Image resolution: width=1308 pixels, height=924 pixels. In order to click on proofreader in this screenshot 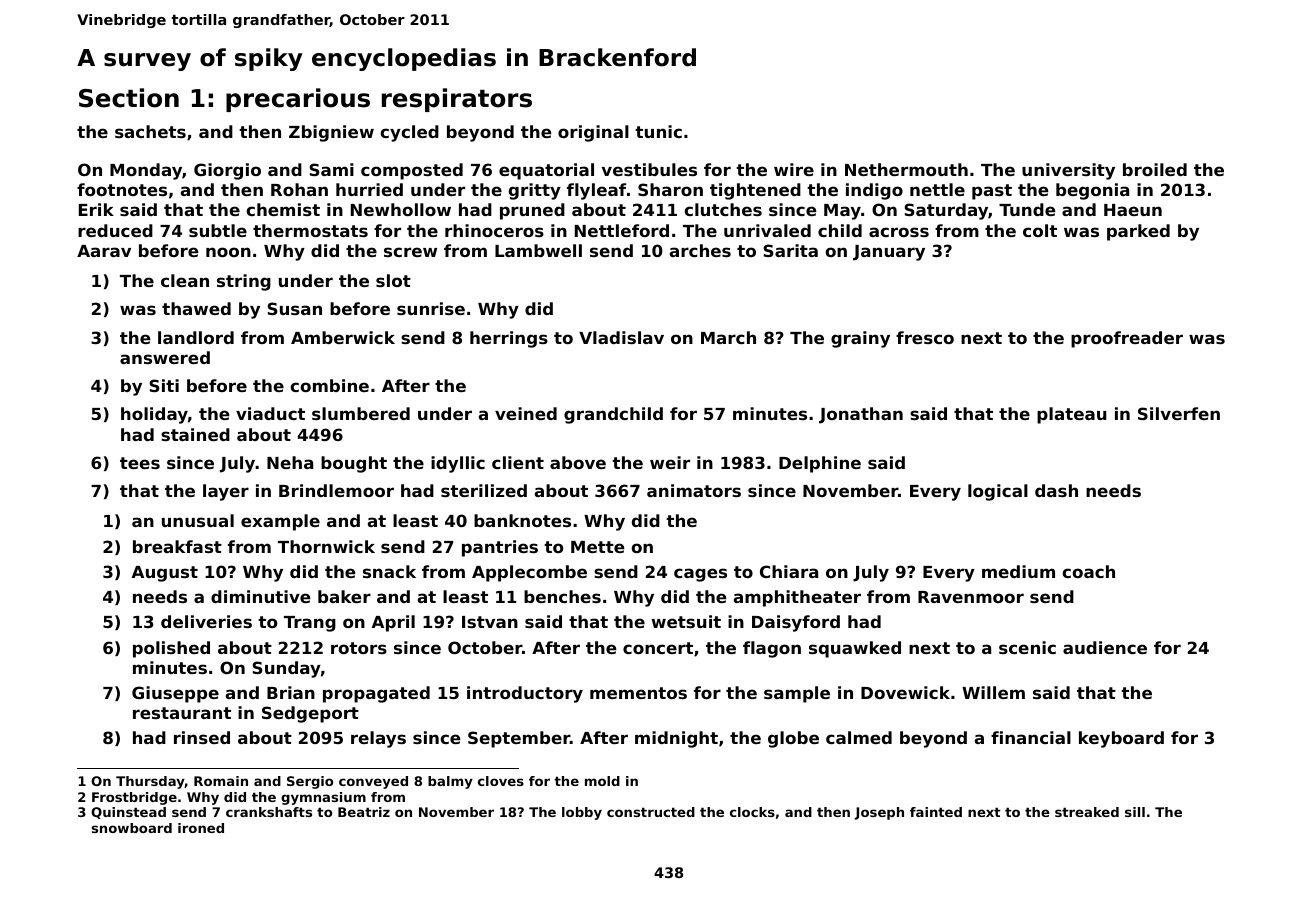, I will do `click(1127, 339)`.
